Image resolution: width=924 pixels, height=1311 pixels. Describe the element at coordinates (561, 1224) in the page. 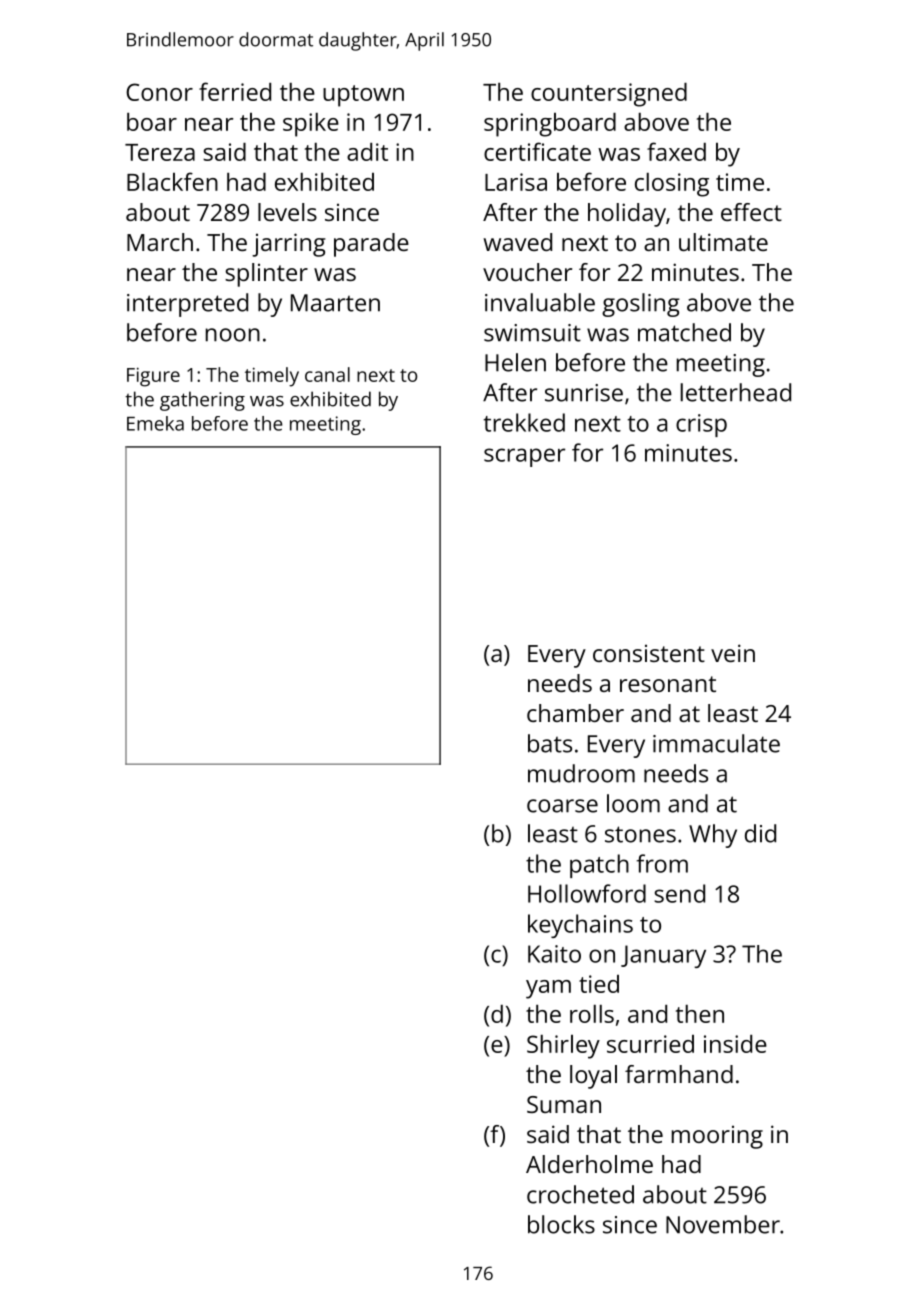

I see `blocks` at that location.
